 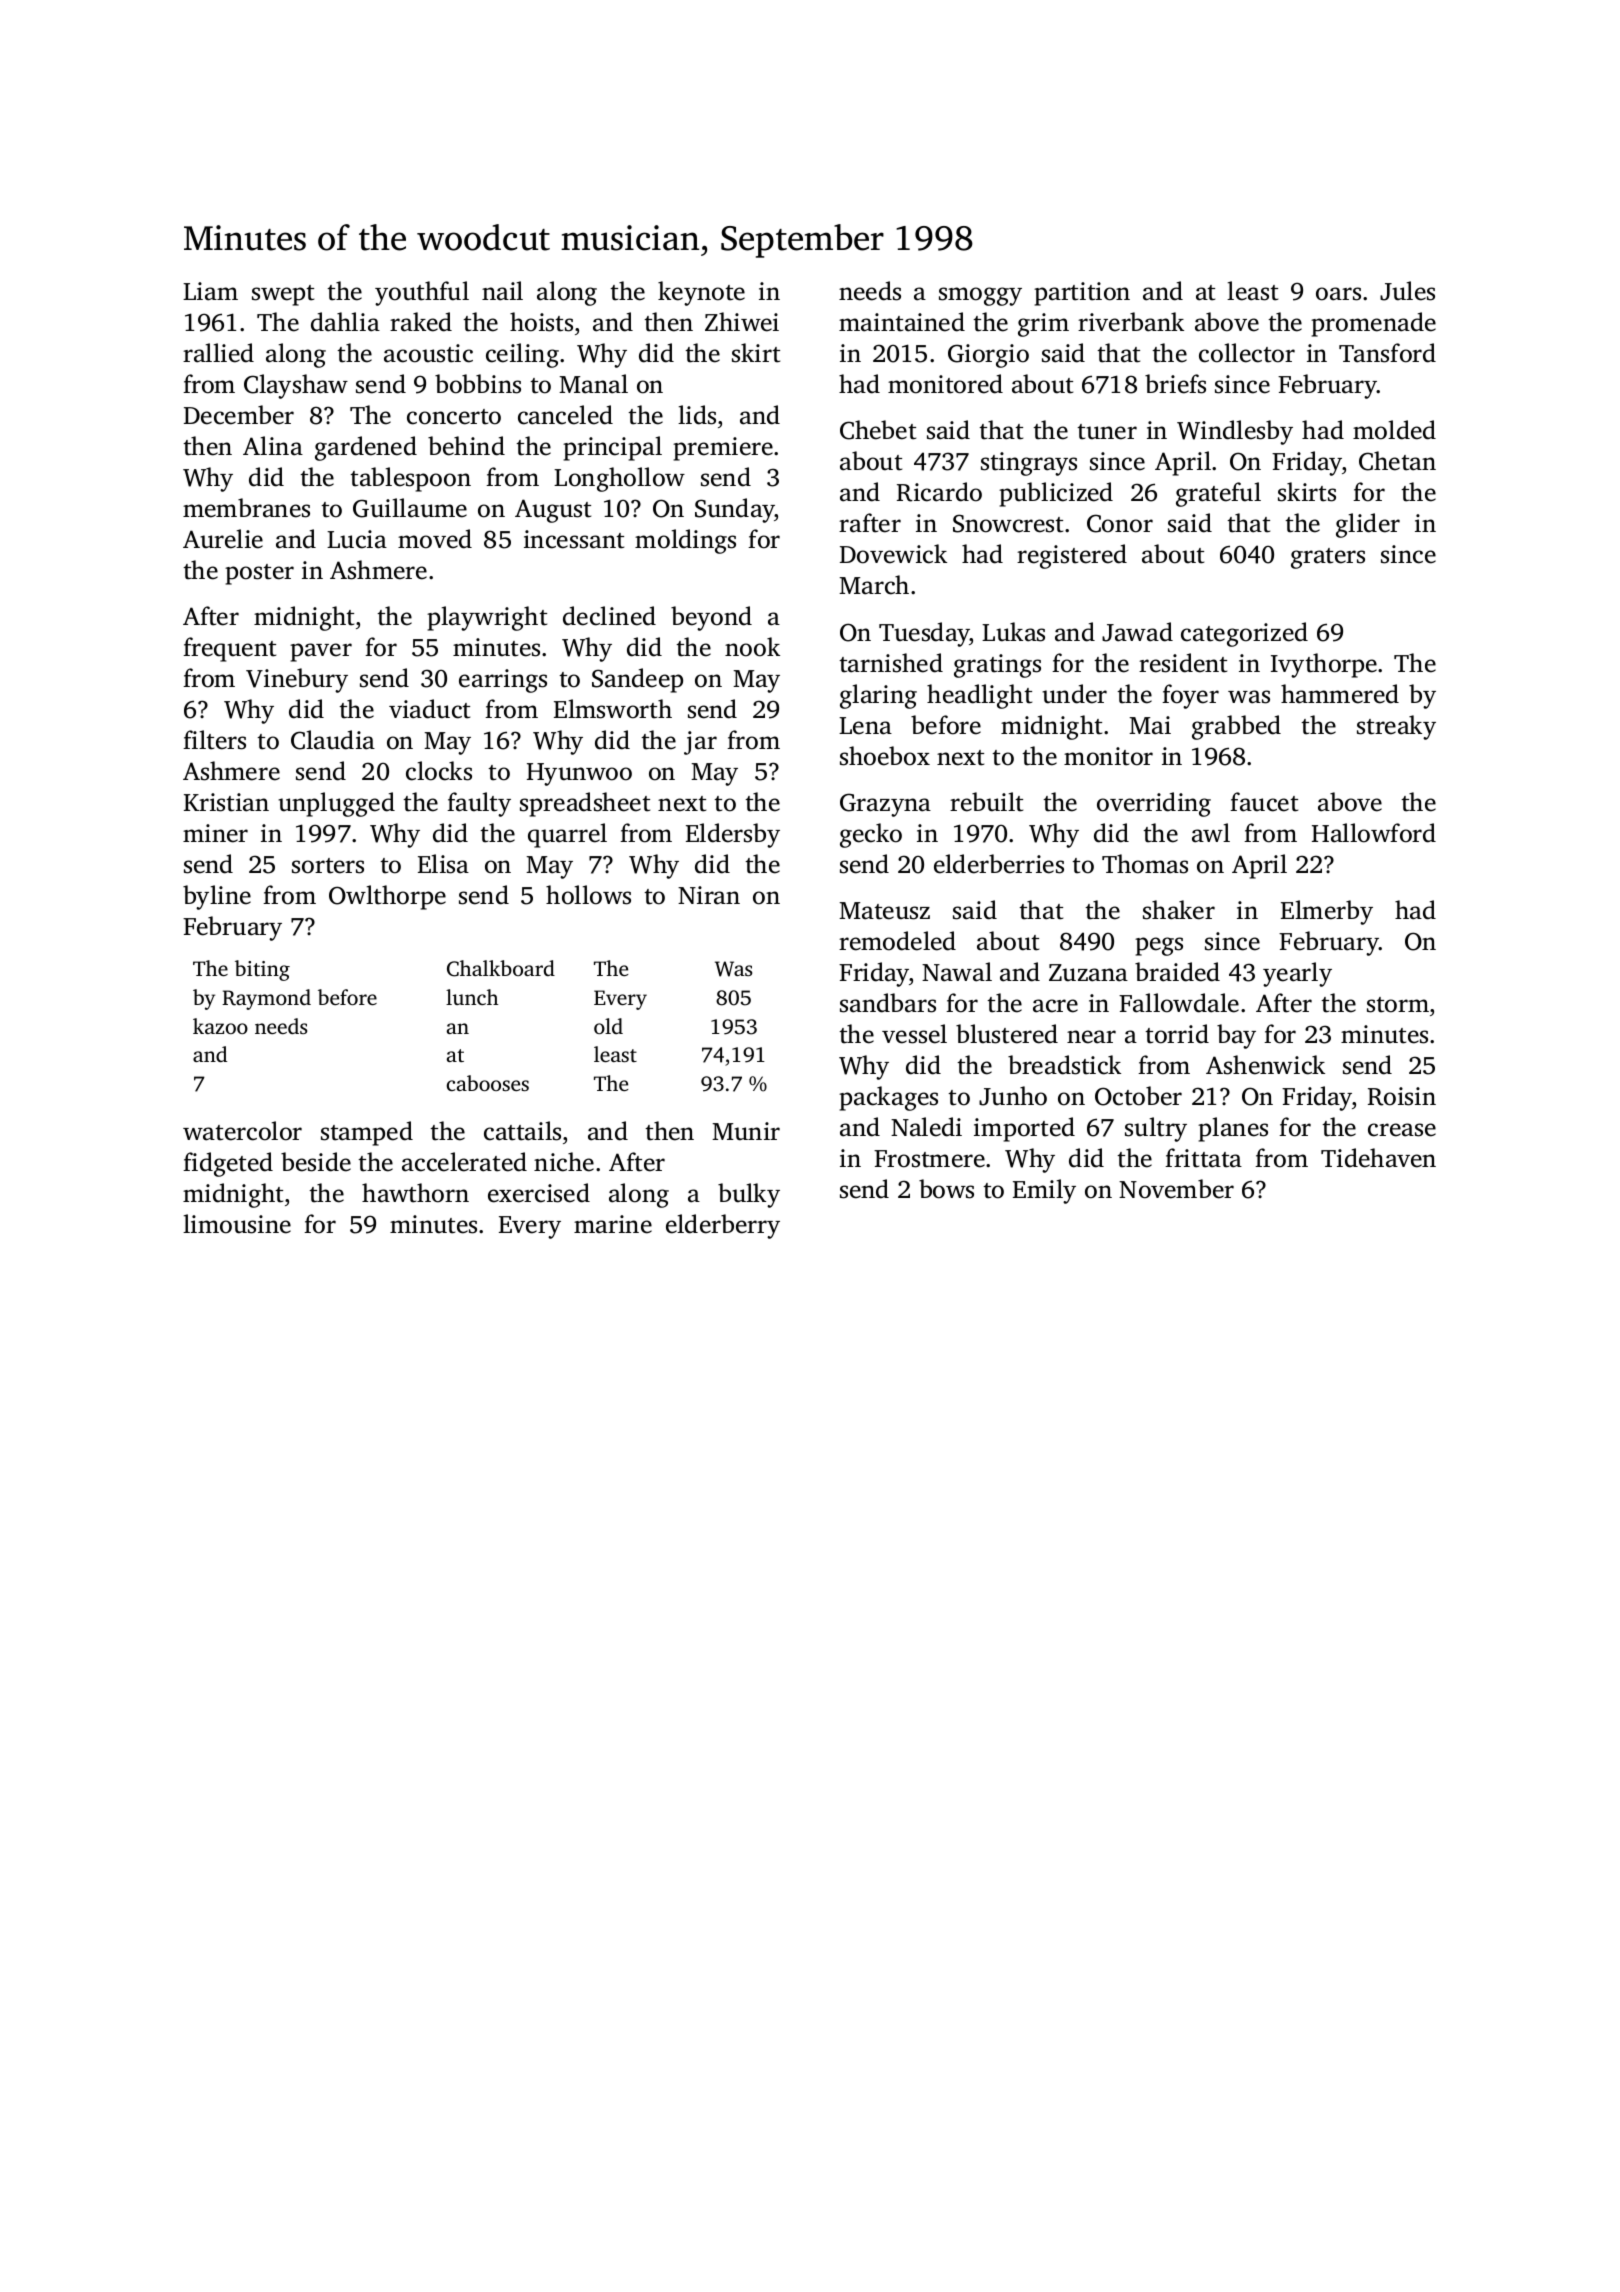 What do you see at coordinates (501, 968) in the screenshot?
I see `Chalkboard` at bounding box center [501, 968].
